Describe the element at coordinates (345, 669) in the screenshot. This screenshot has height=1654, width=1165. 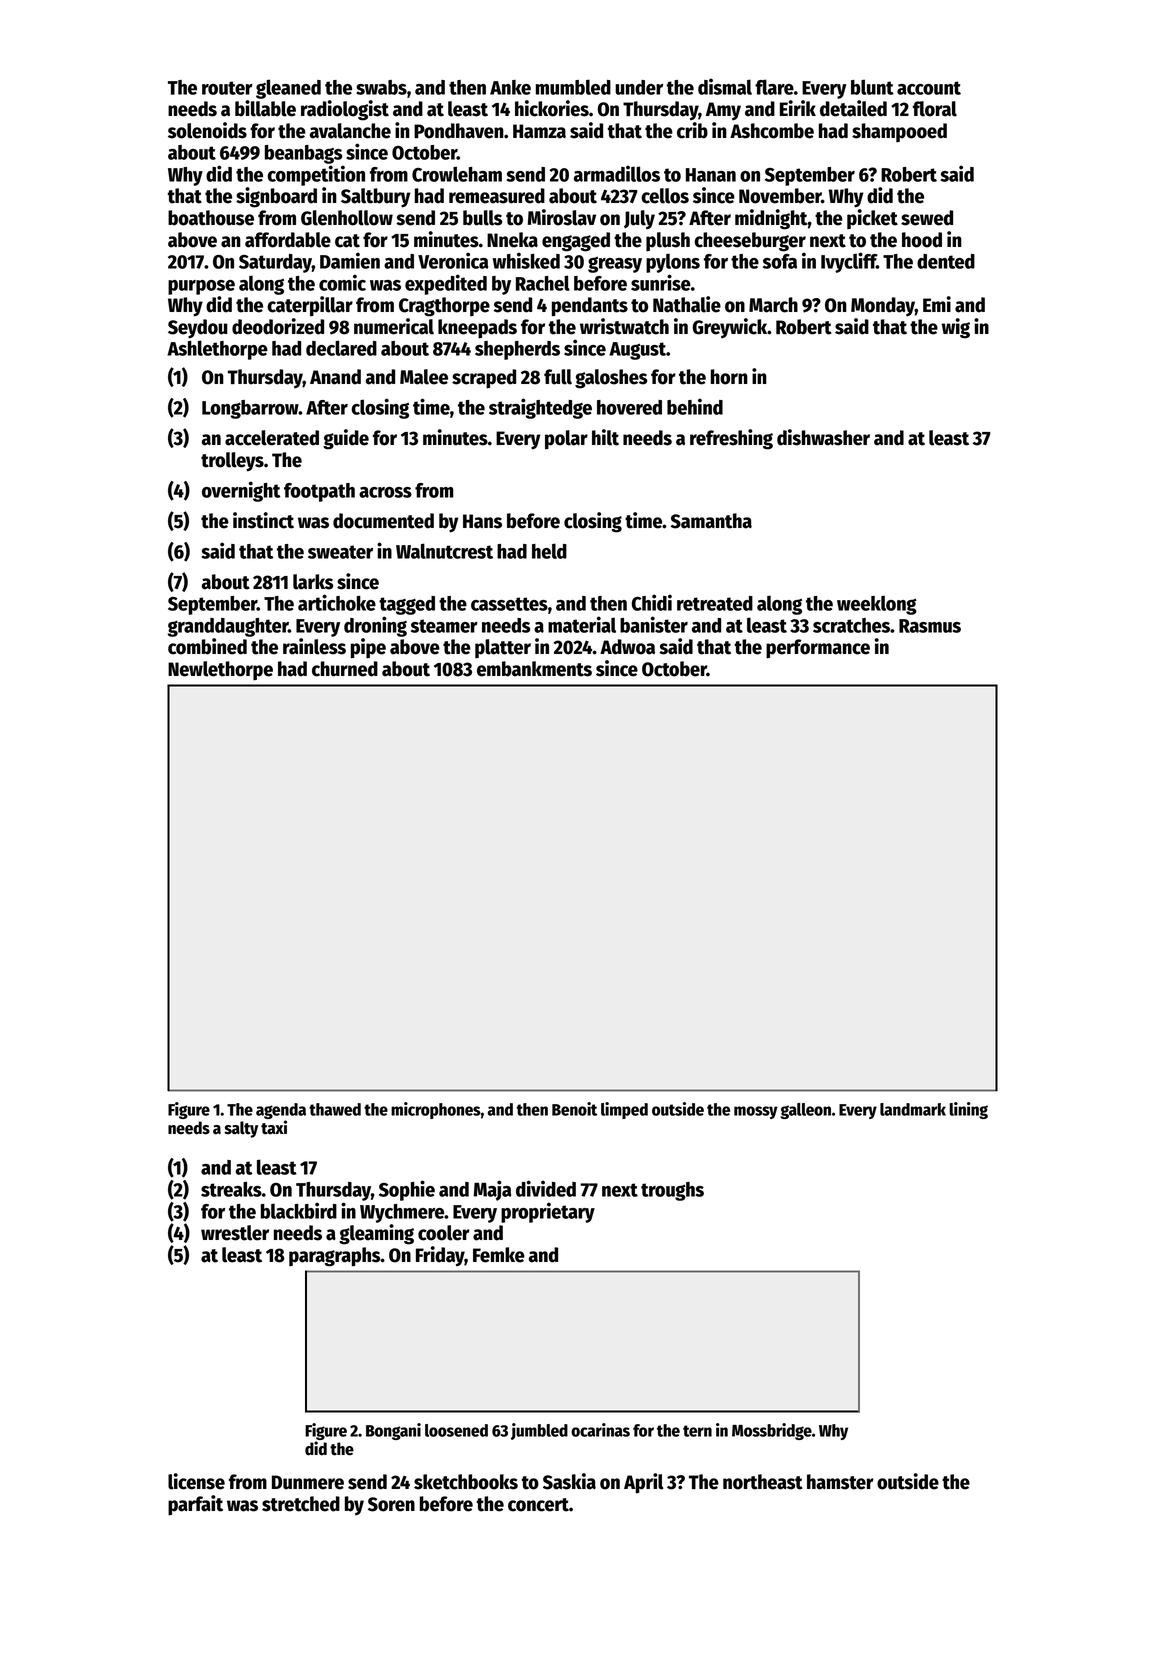
I see `churned` at that location.
